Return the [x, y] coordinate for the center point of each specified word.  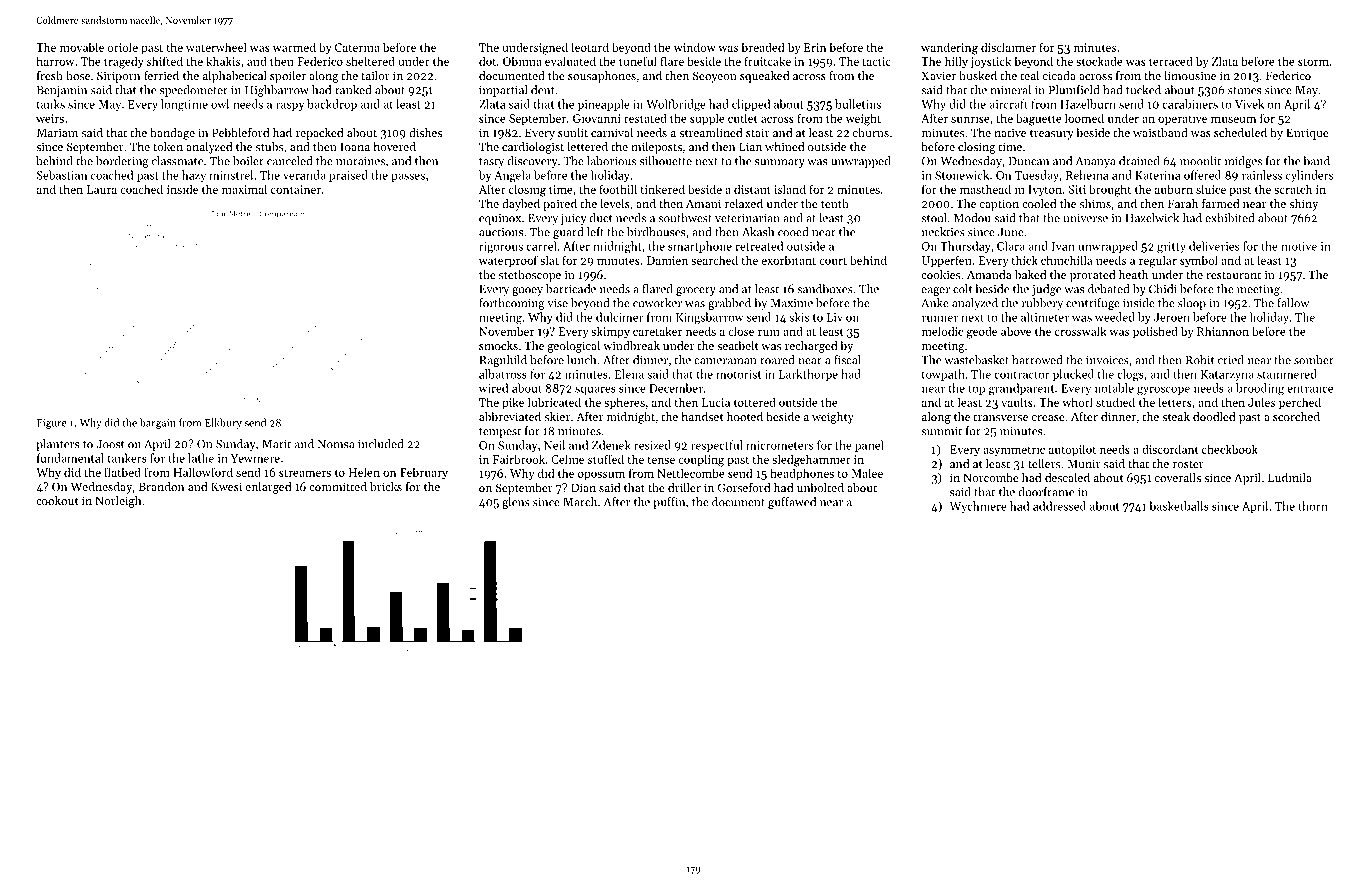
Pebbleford [240, 132]
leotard [590, 47]
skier [557, 416]
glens [516, 503]
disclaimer [1008, 47]
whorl [1077, 402]
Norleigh [118, 502]
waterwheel [216, 47]
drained [1139, 161]
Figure [52, 424]
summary [780, 163]
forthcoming [512, 304]
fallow [1293, 303]
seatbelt [737, 345]
